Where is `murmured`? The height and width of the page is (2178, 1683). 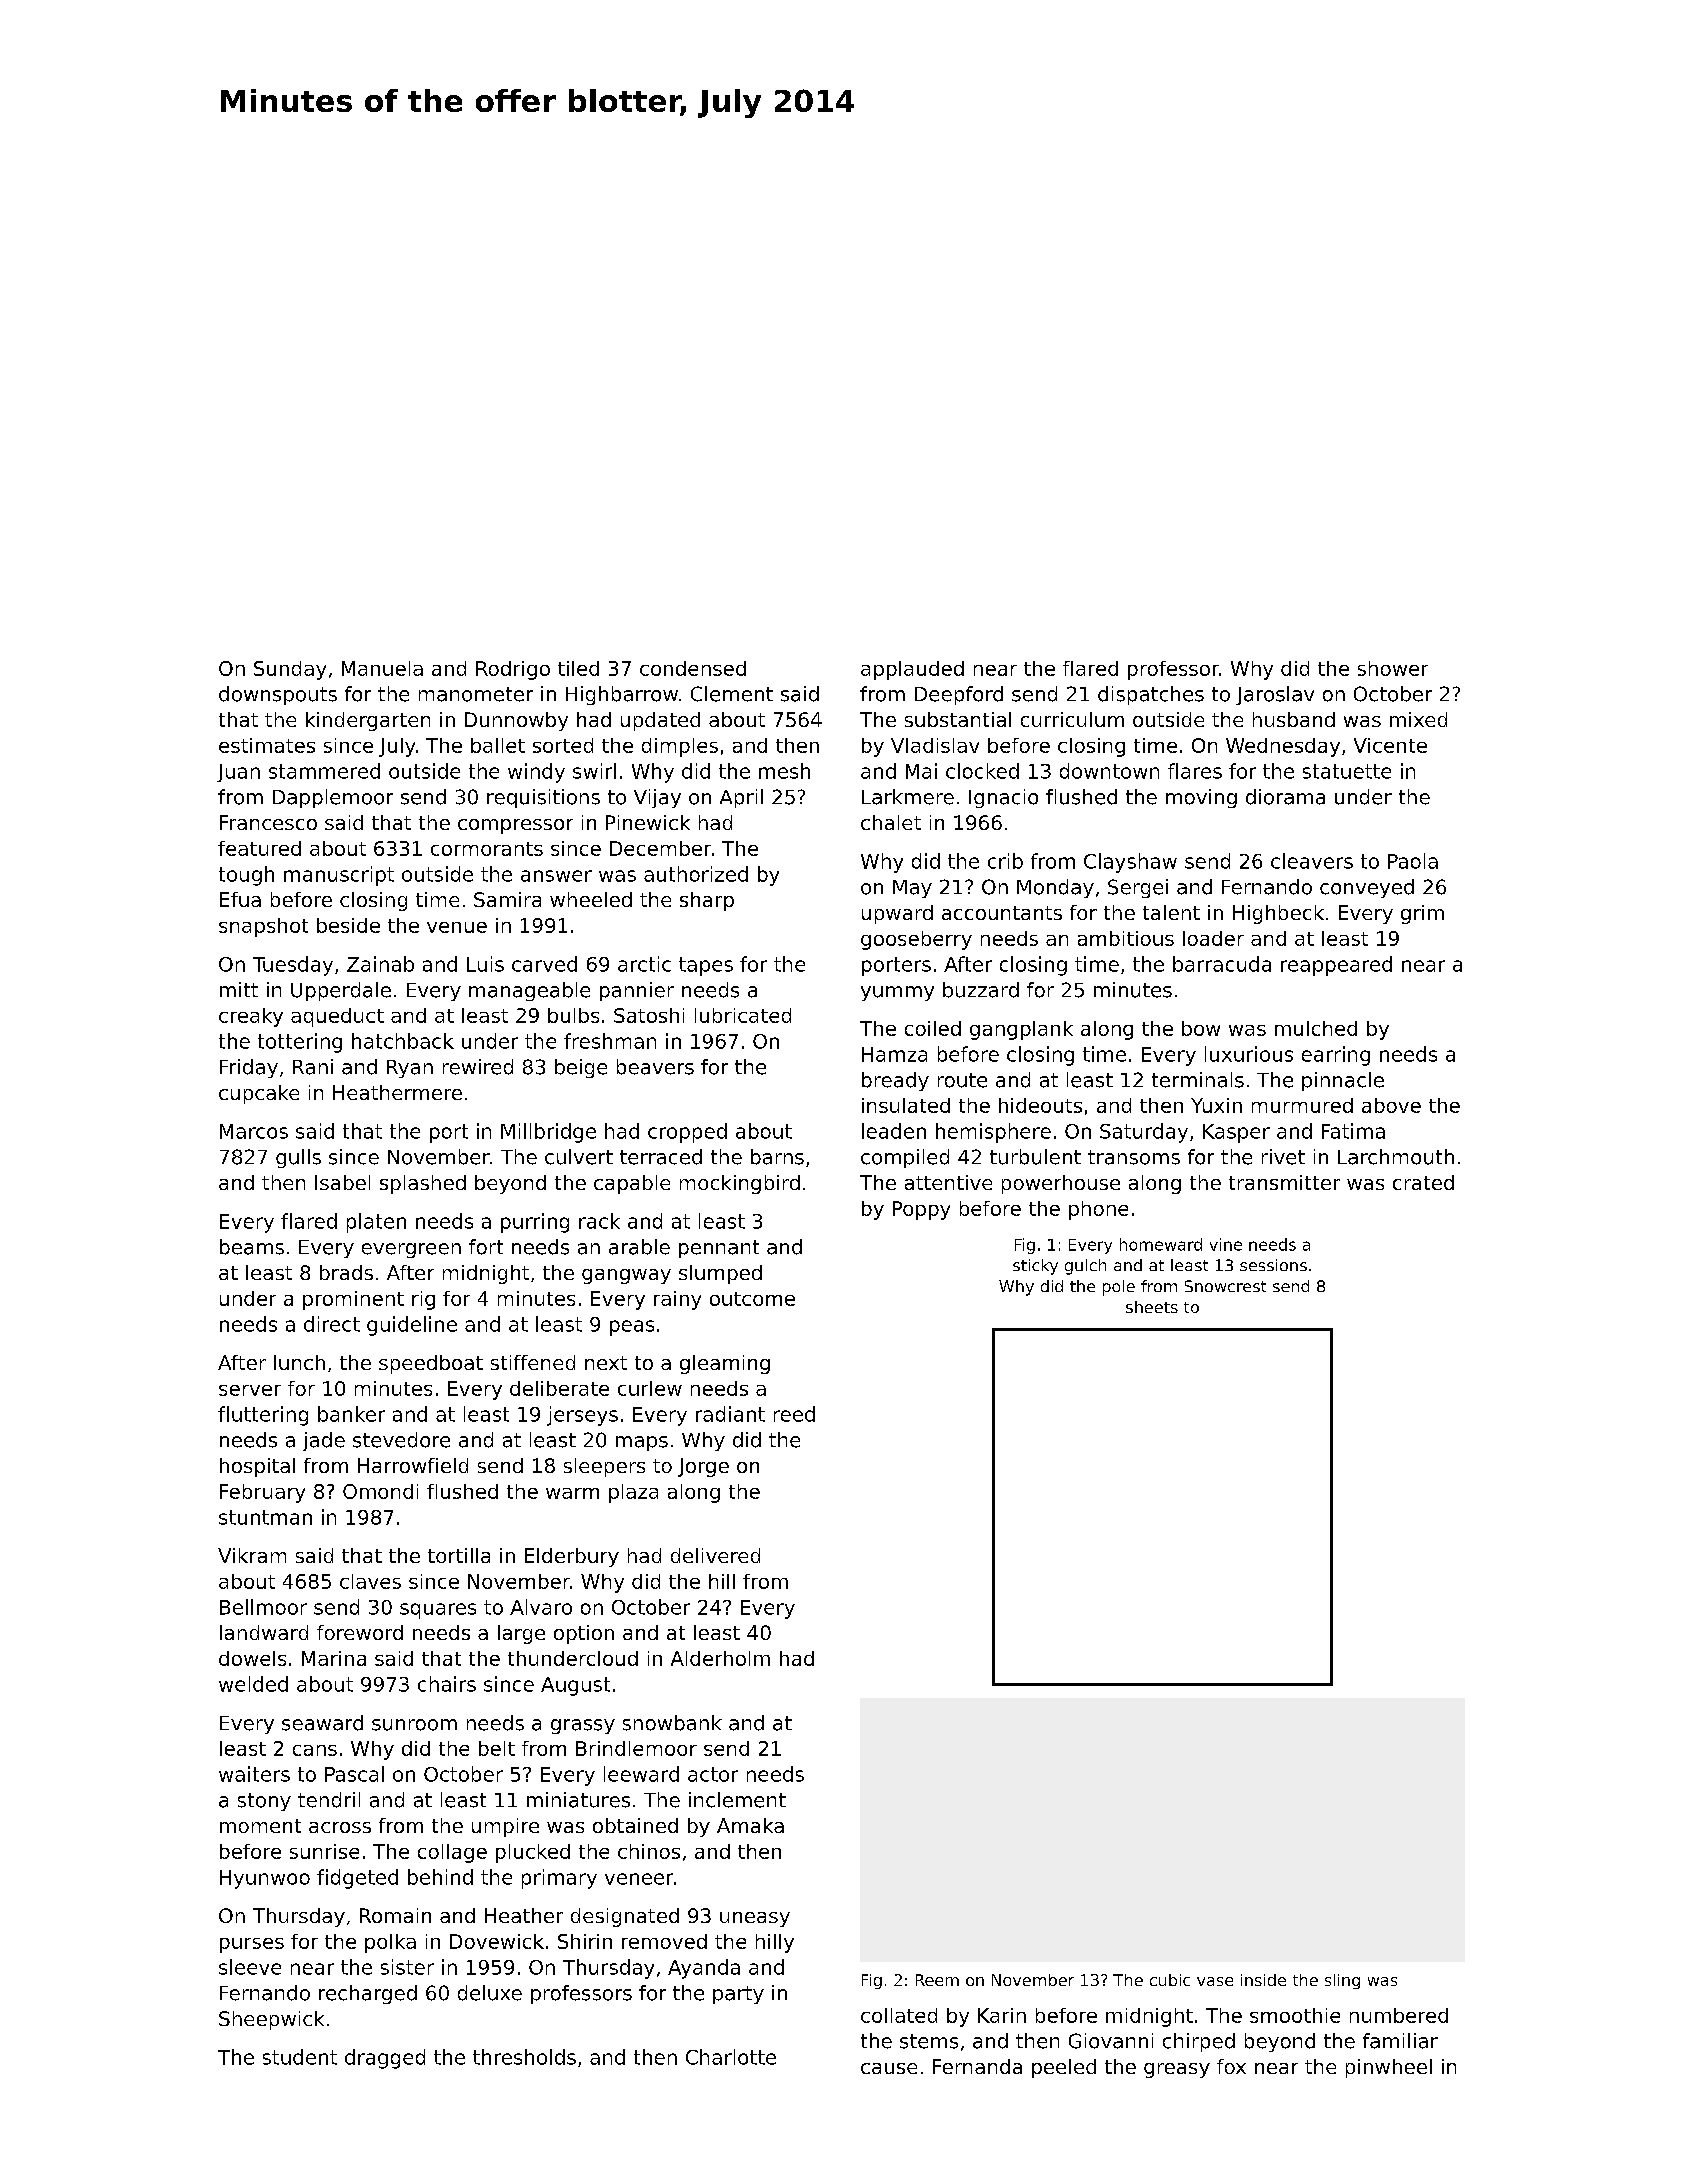 murmured is located at coordinates (1302, 1105).
